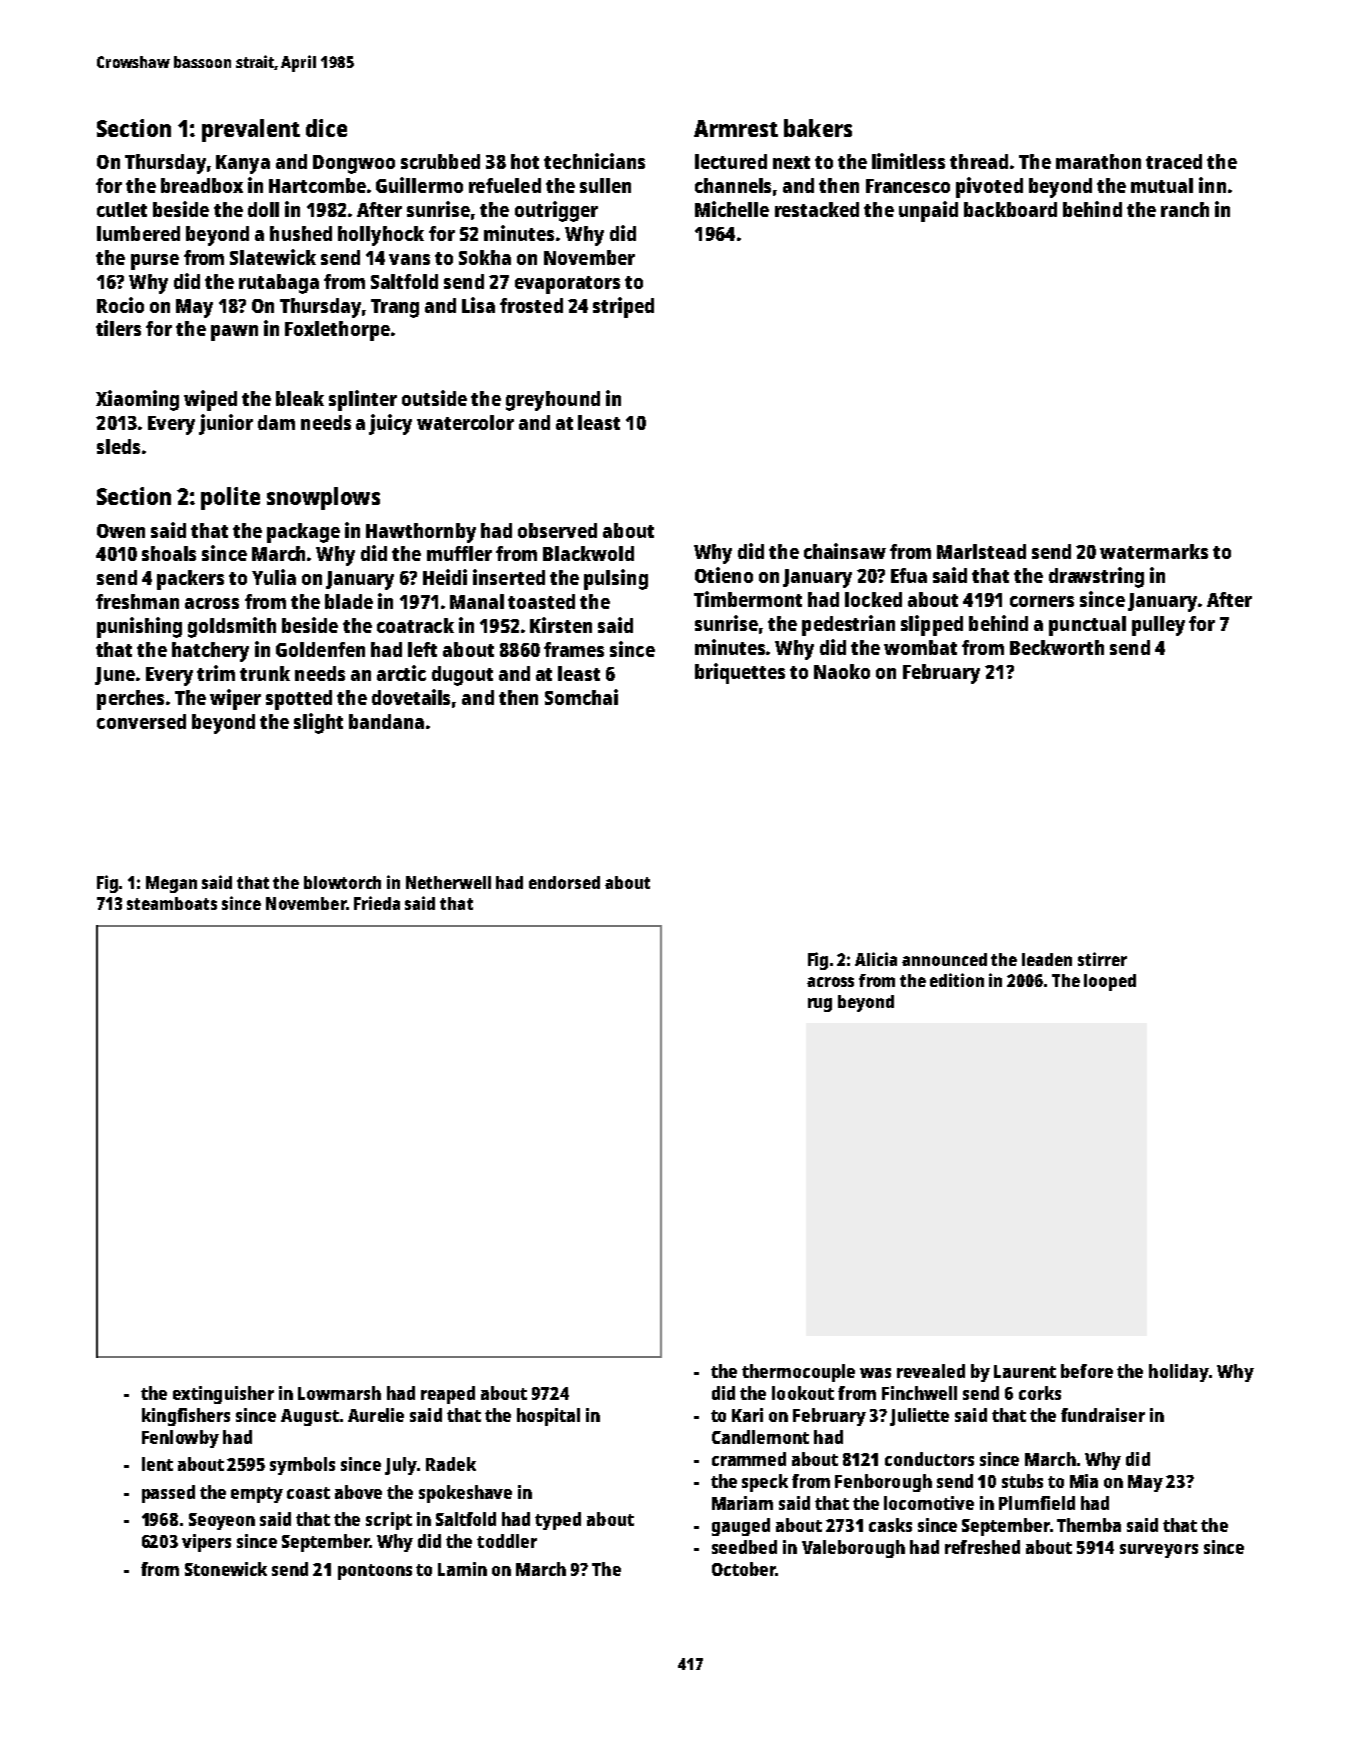 The height and width of the image is (1754, 1356). What do you see at coordinates (564, 882) in the image?
I see `endorsed` at bounding box center [564, 882].
